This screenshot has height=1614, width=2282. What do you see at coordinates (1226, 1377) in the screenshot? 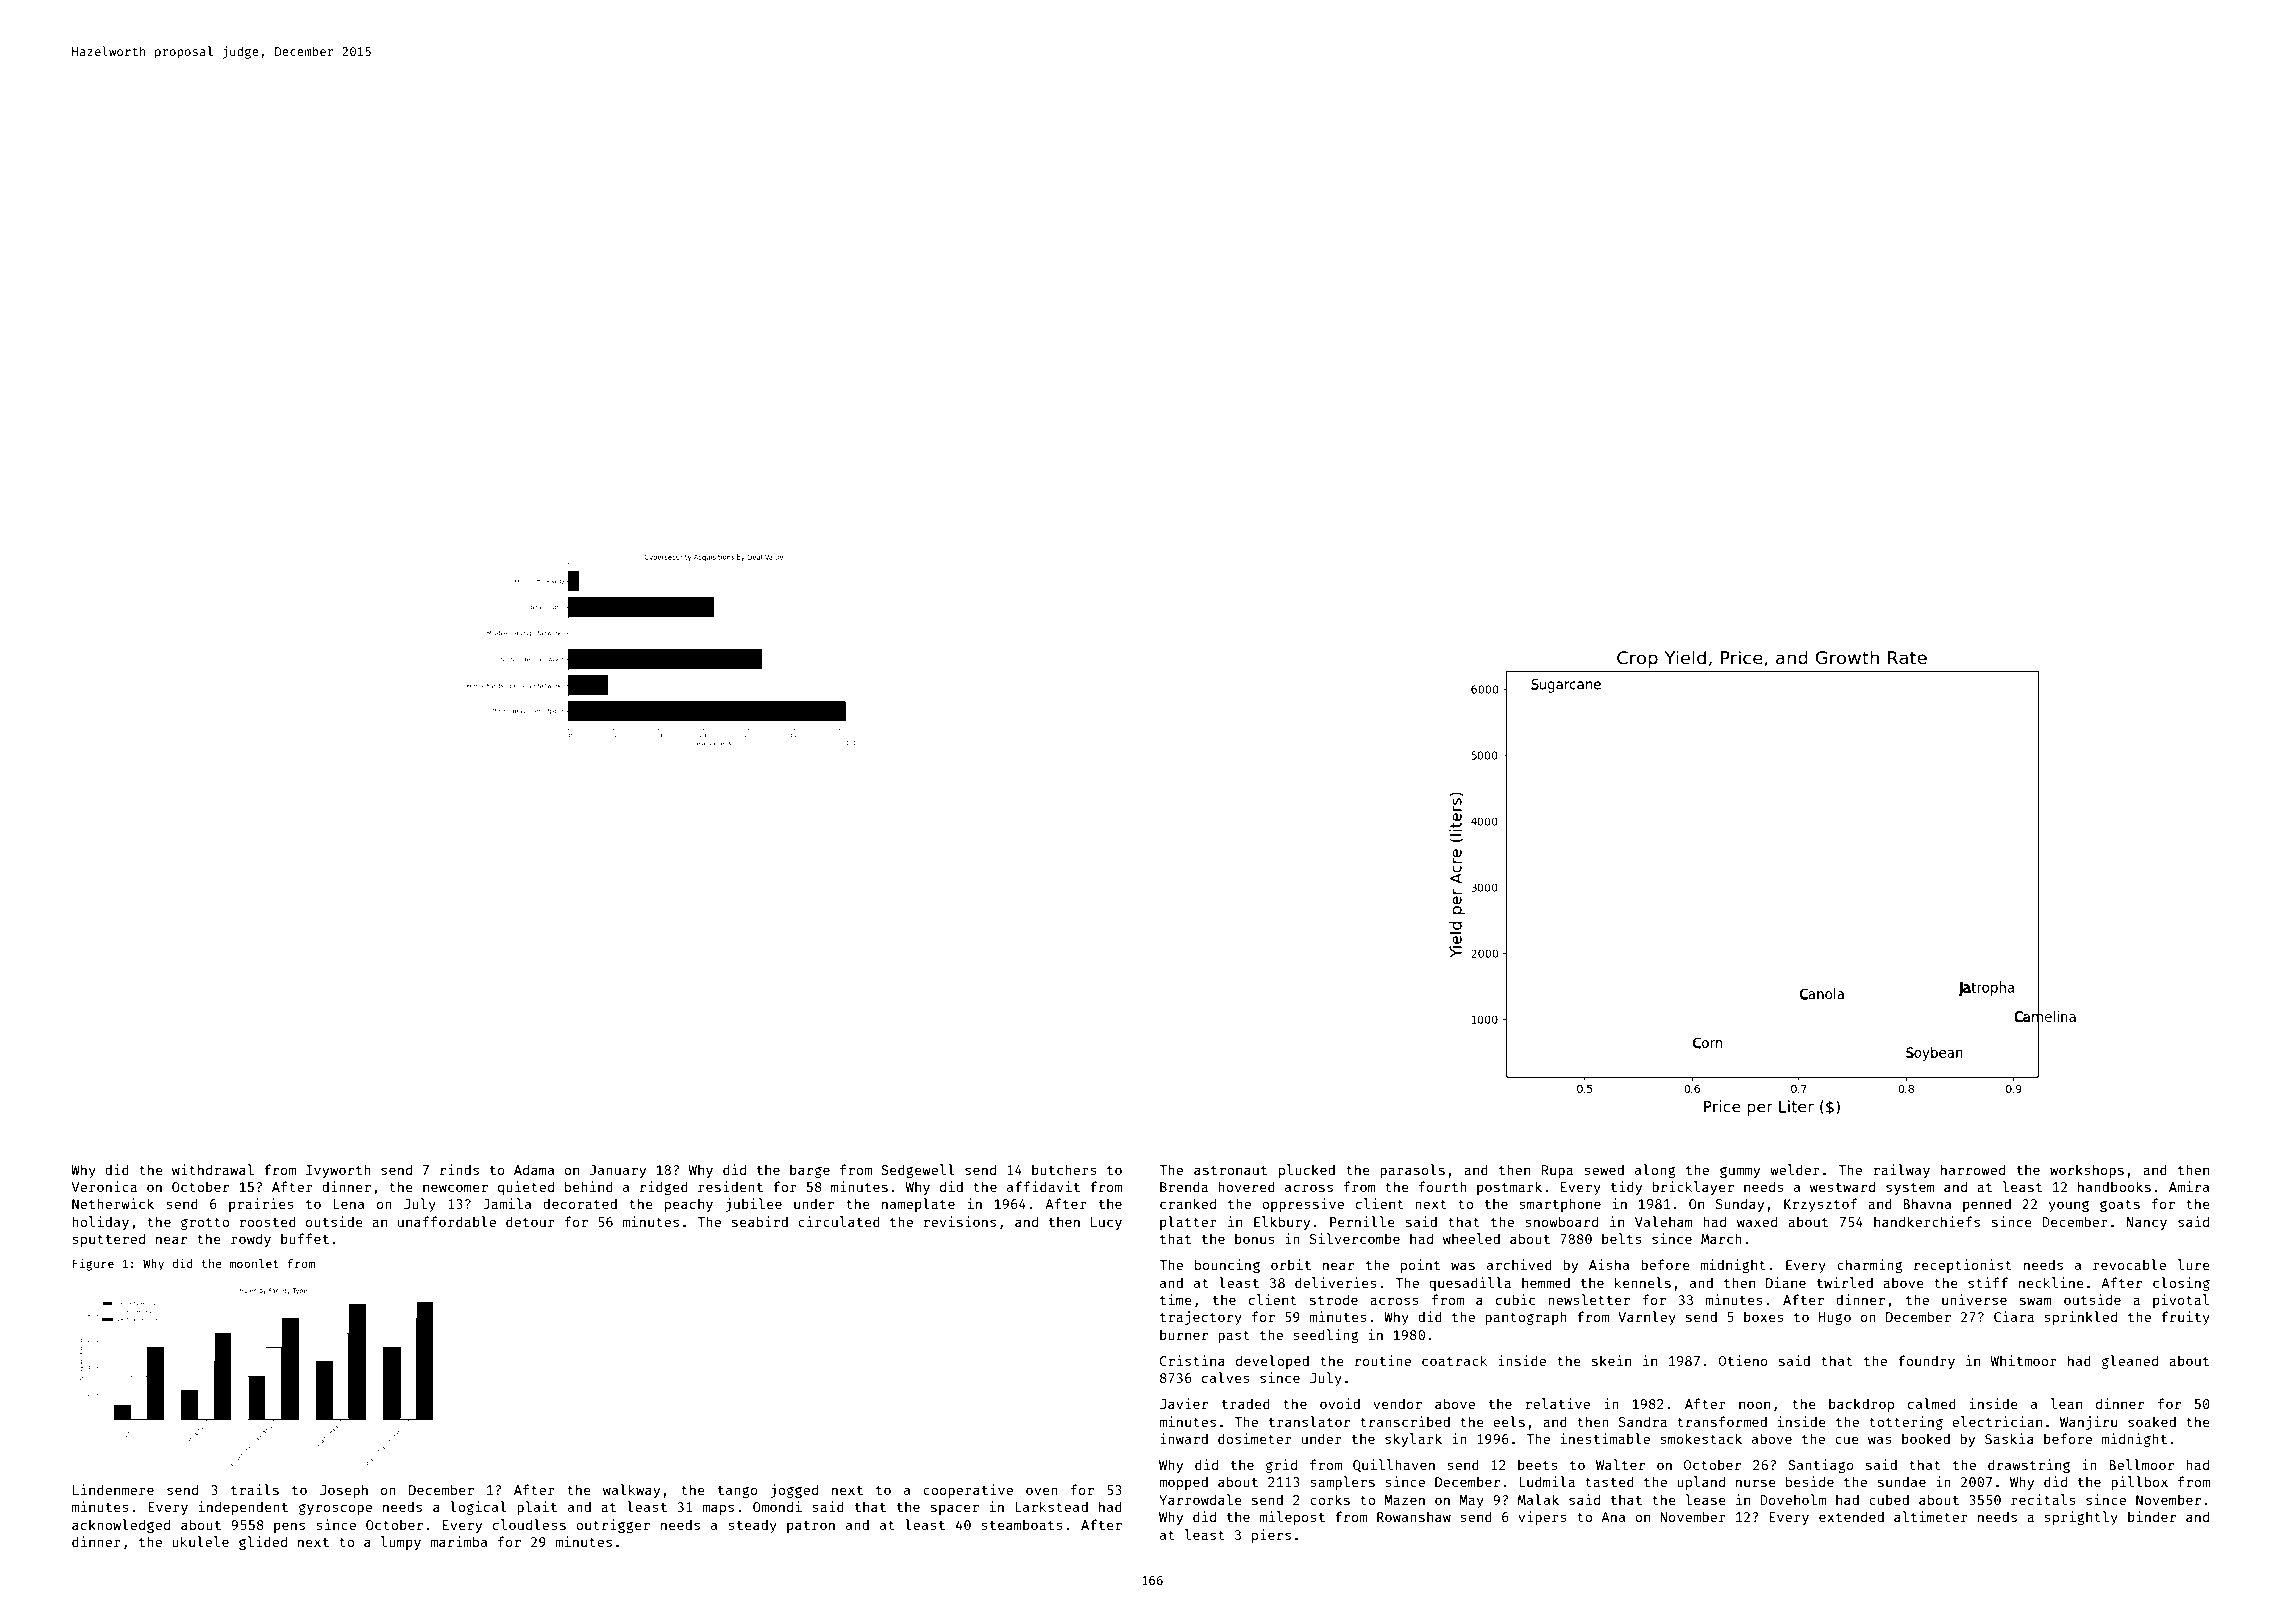
I see `calves` at bounding box center [1226, 1377].
